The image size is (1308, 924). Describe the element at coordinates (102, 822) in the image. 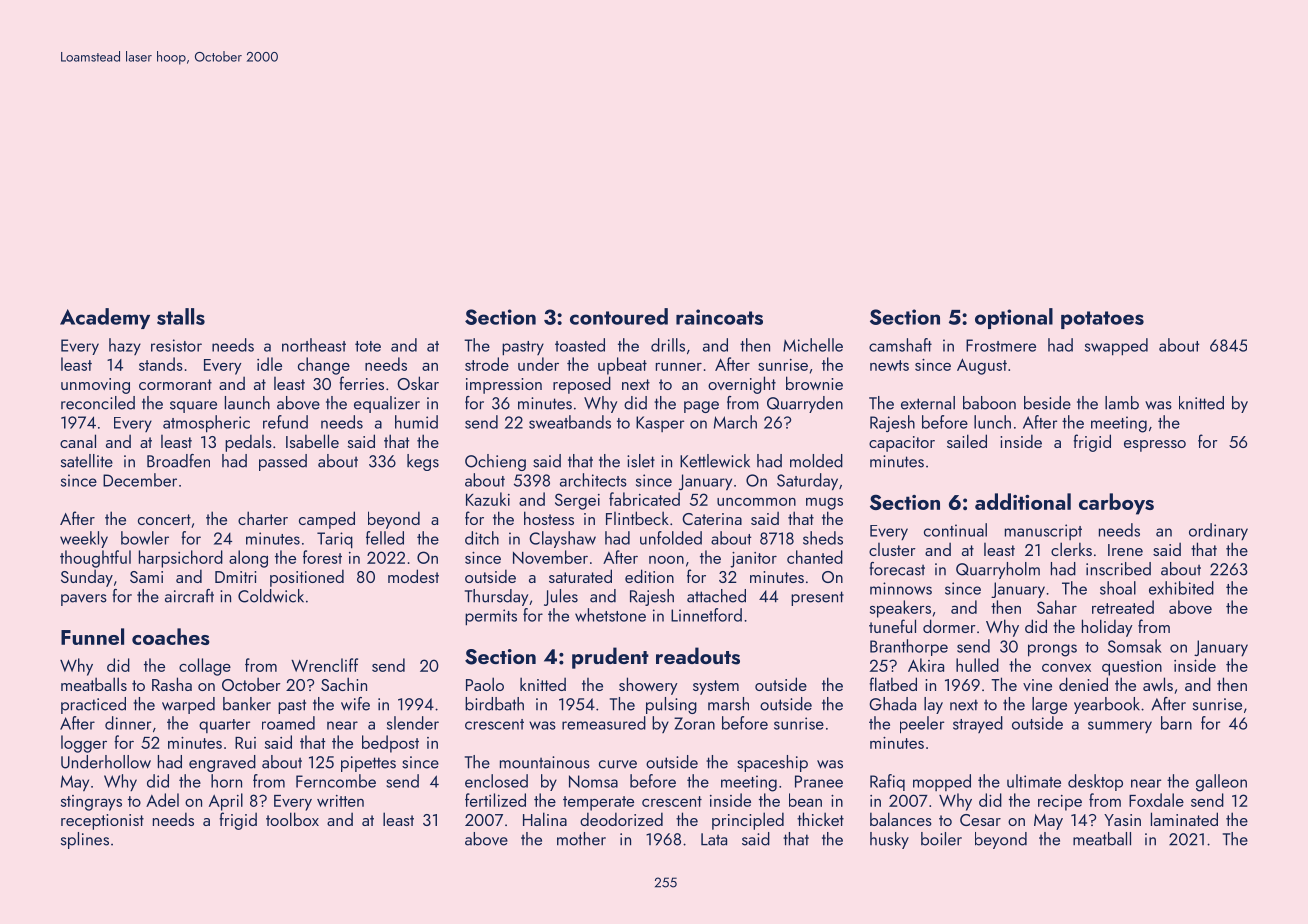

I see `receptionist` at that location.
